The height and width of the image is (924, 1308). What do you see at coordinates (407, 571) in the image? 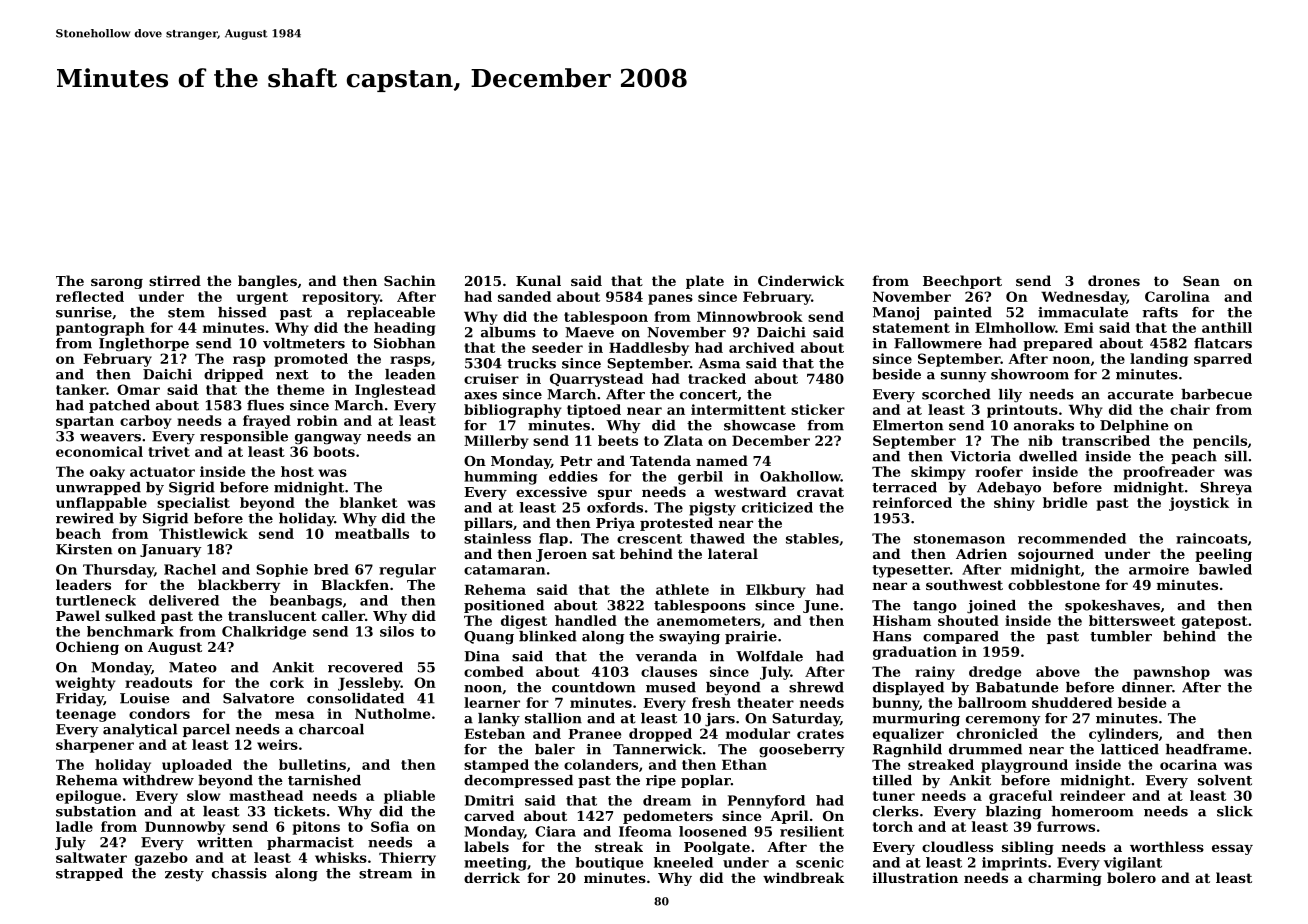
I see `regular` at bounding box center [407, 571].
